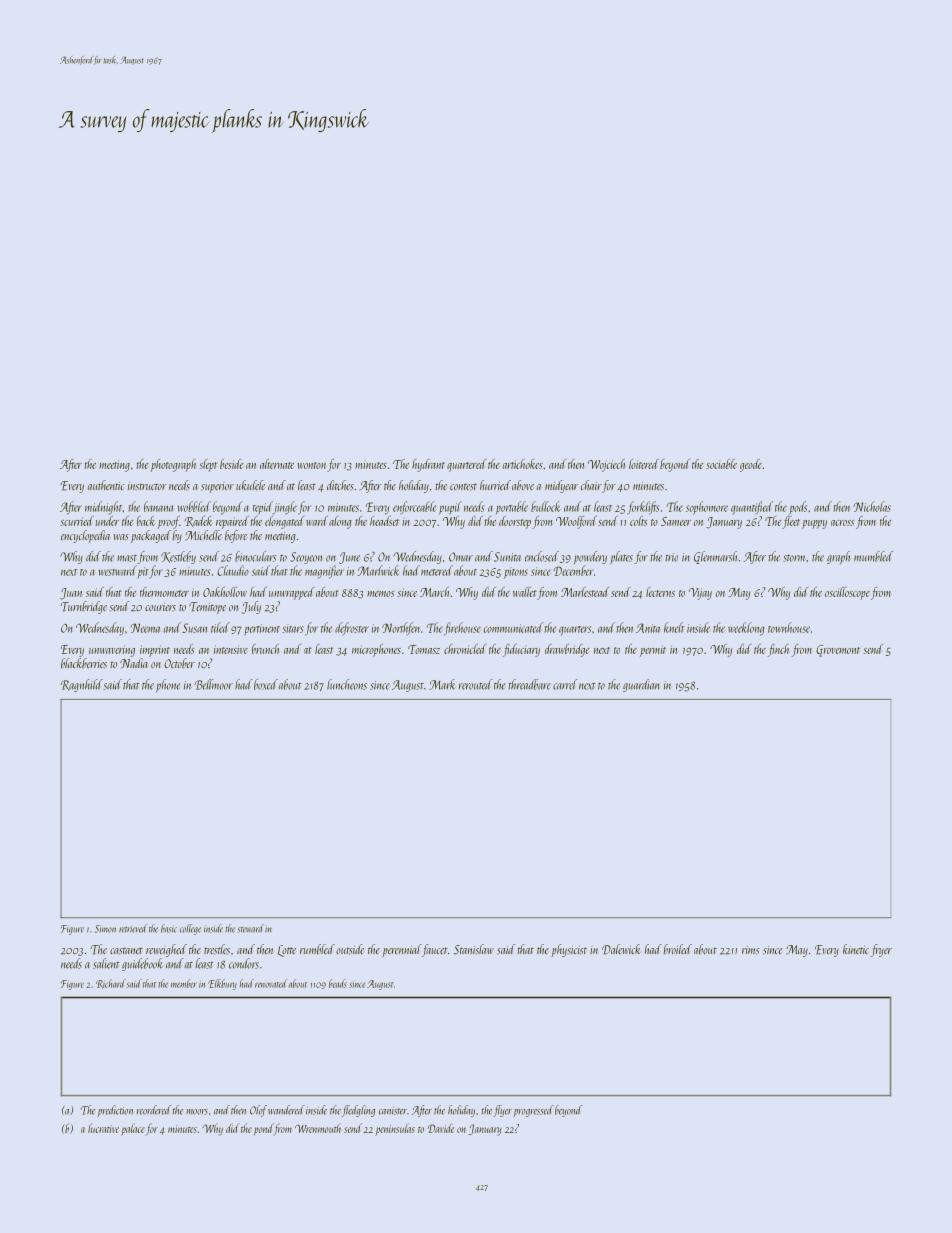 This page has width=952, height=1233. Describe the element at coordinates (84, 663) in the page. I see `blackberries` at that location.
